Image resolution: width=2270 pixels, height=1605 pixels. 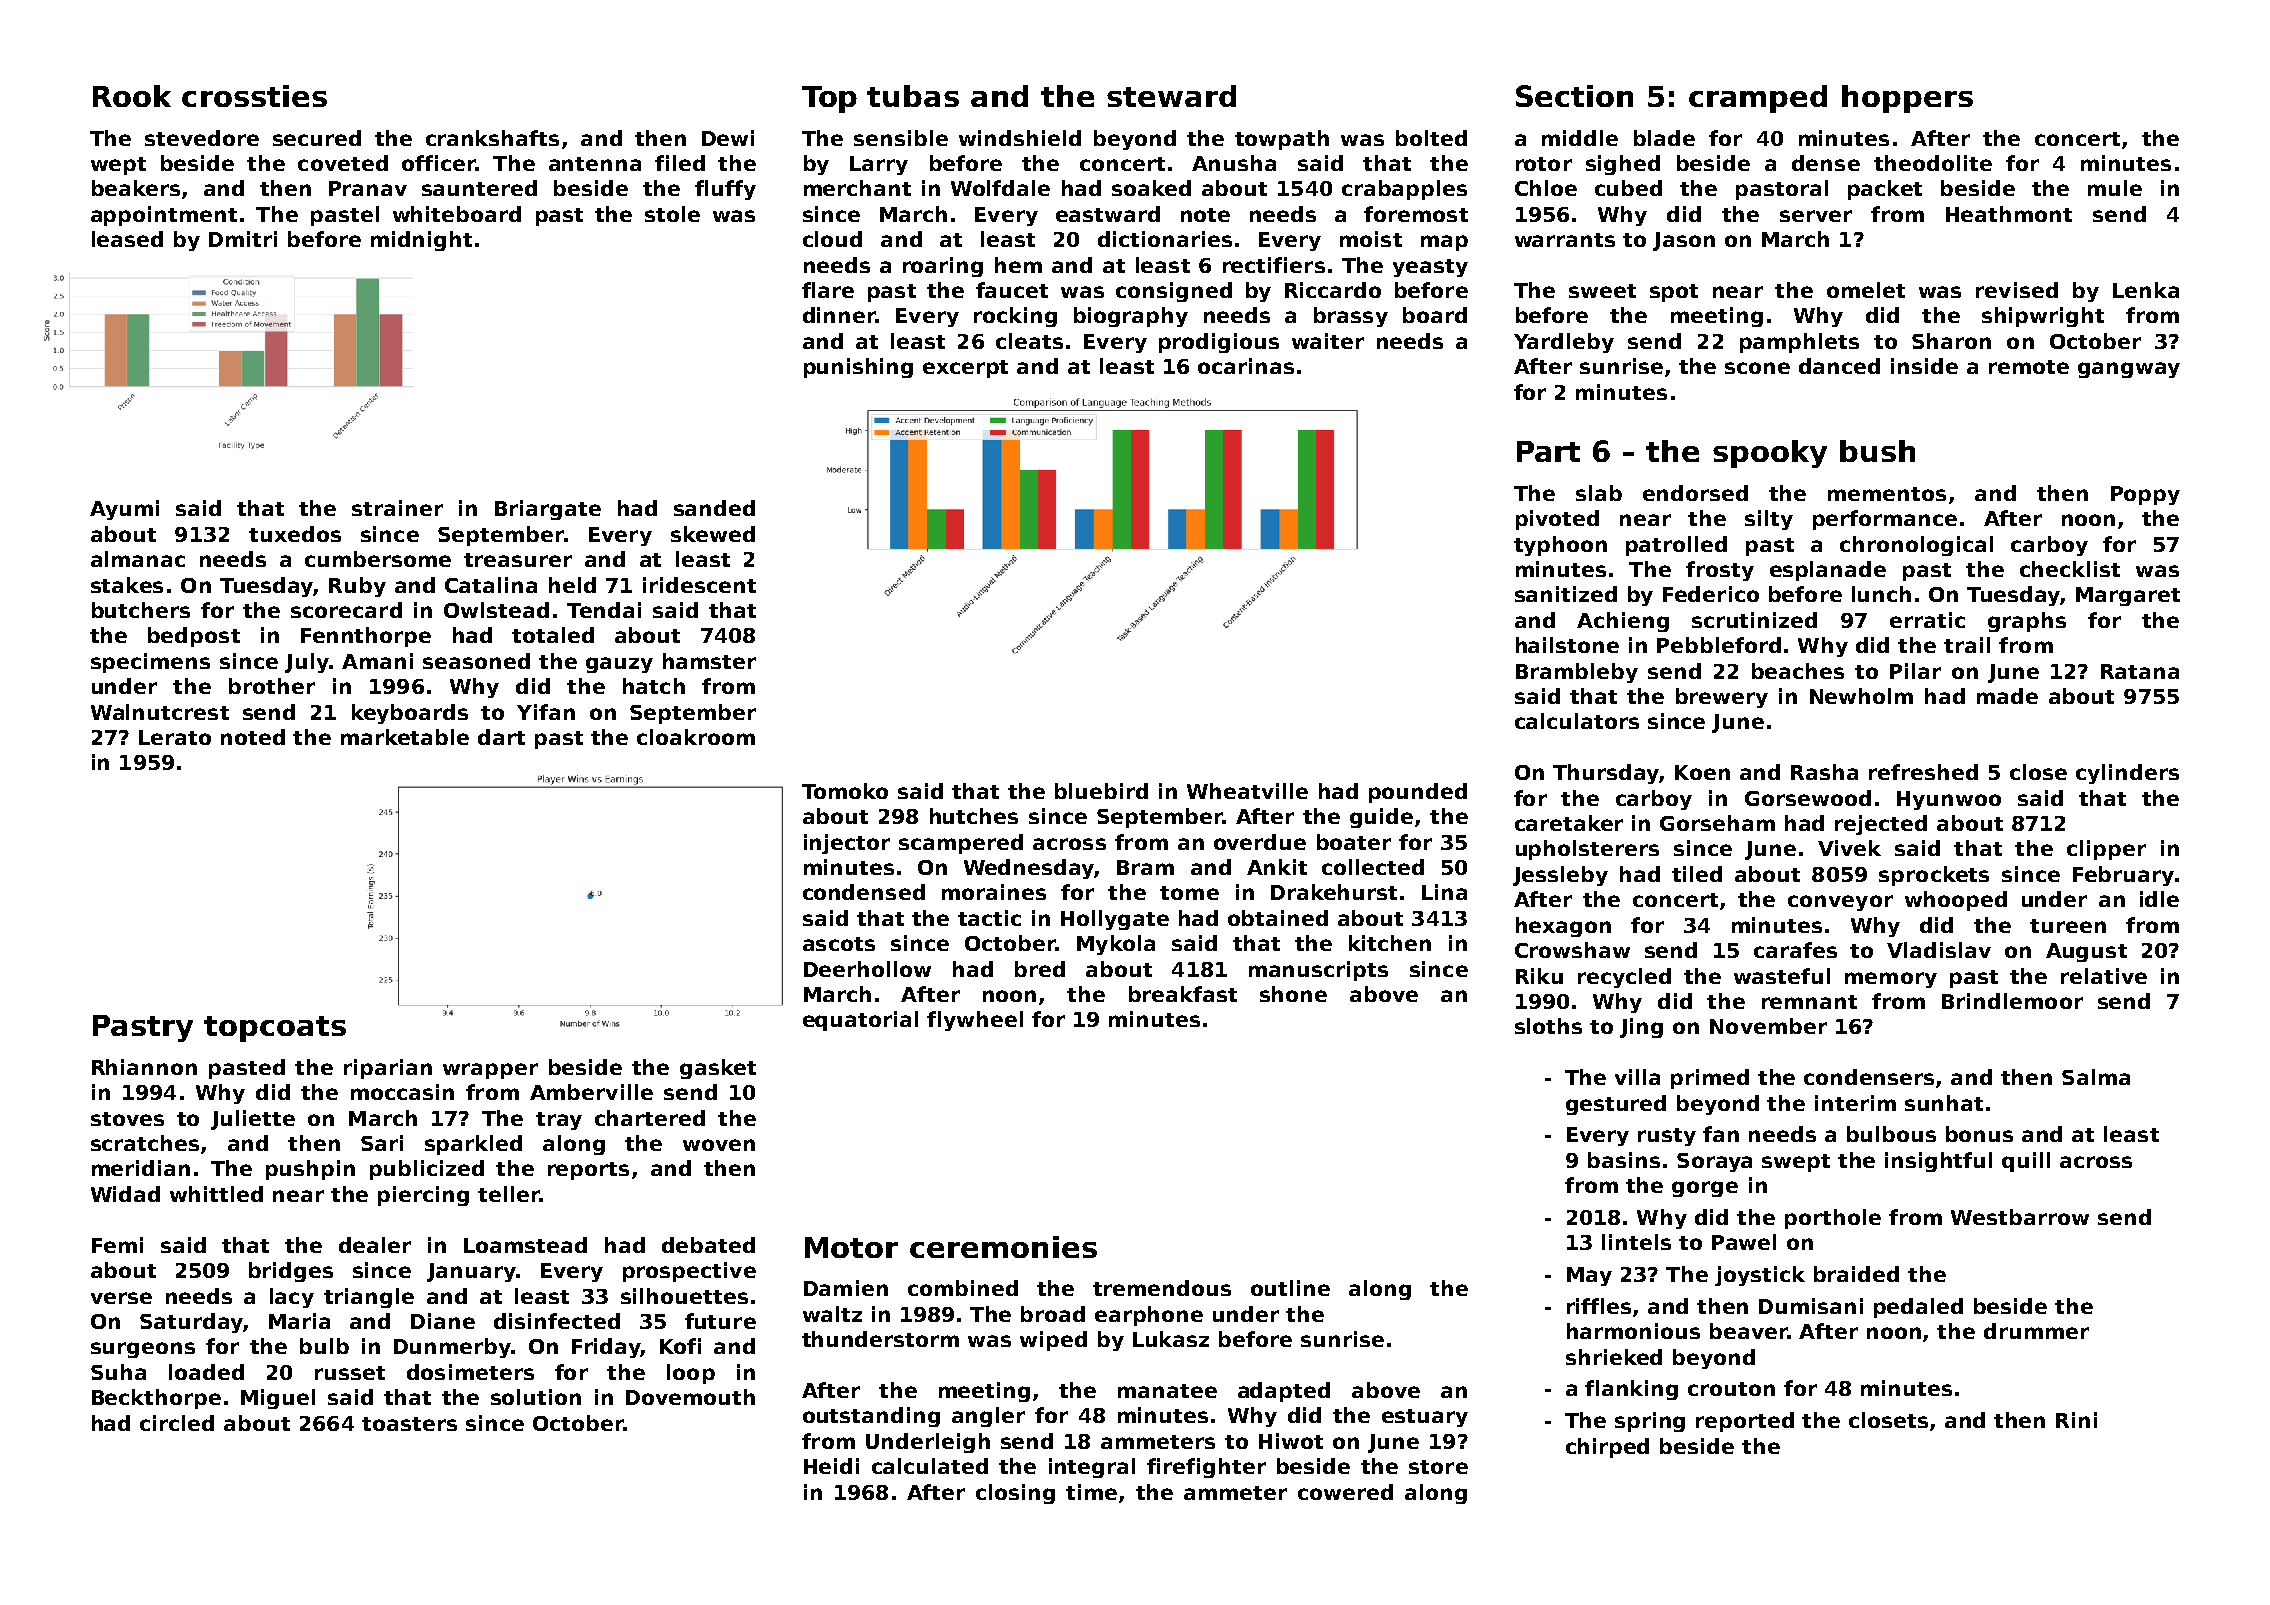 I want to click on Heidi, so click(x=831, y=1466).
